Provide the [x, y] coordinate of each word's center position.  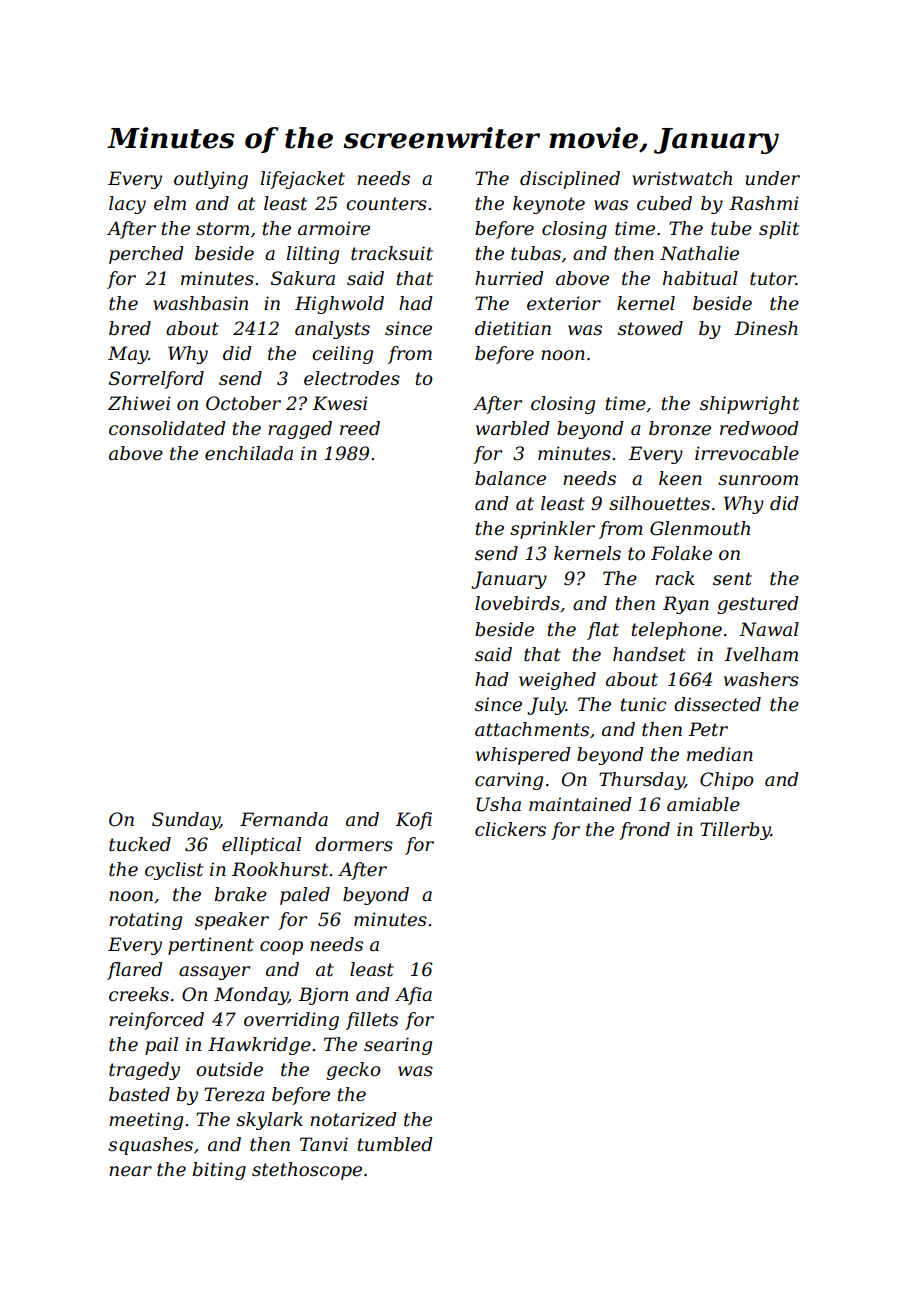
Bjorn [323, 996]
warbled [513, 428]
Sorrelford [156, 380]
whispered [523, 756]
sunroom [758, 480]
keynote [549, 205]
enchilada [249, 453]
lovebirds [517, 603]
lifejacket [303, 180]
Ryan [686, 605]
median [720, 754]
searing [398, 1046]
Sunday [186, 821]
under [773, 178]
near [130, 1171]
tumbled [395, 1144]
